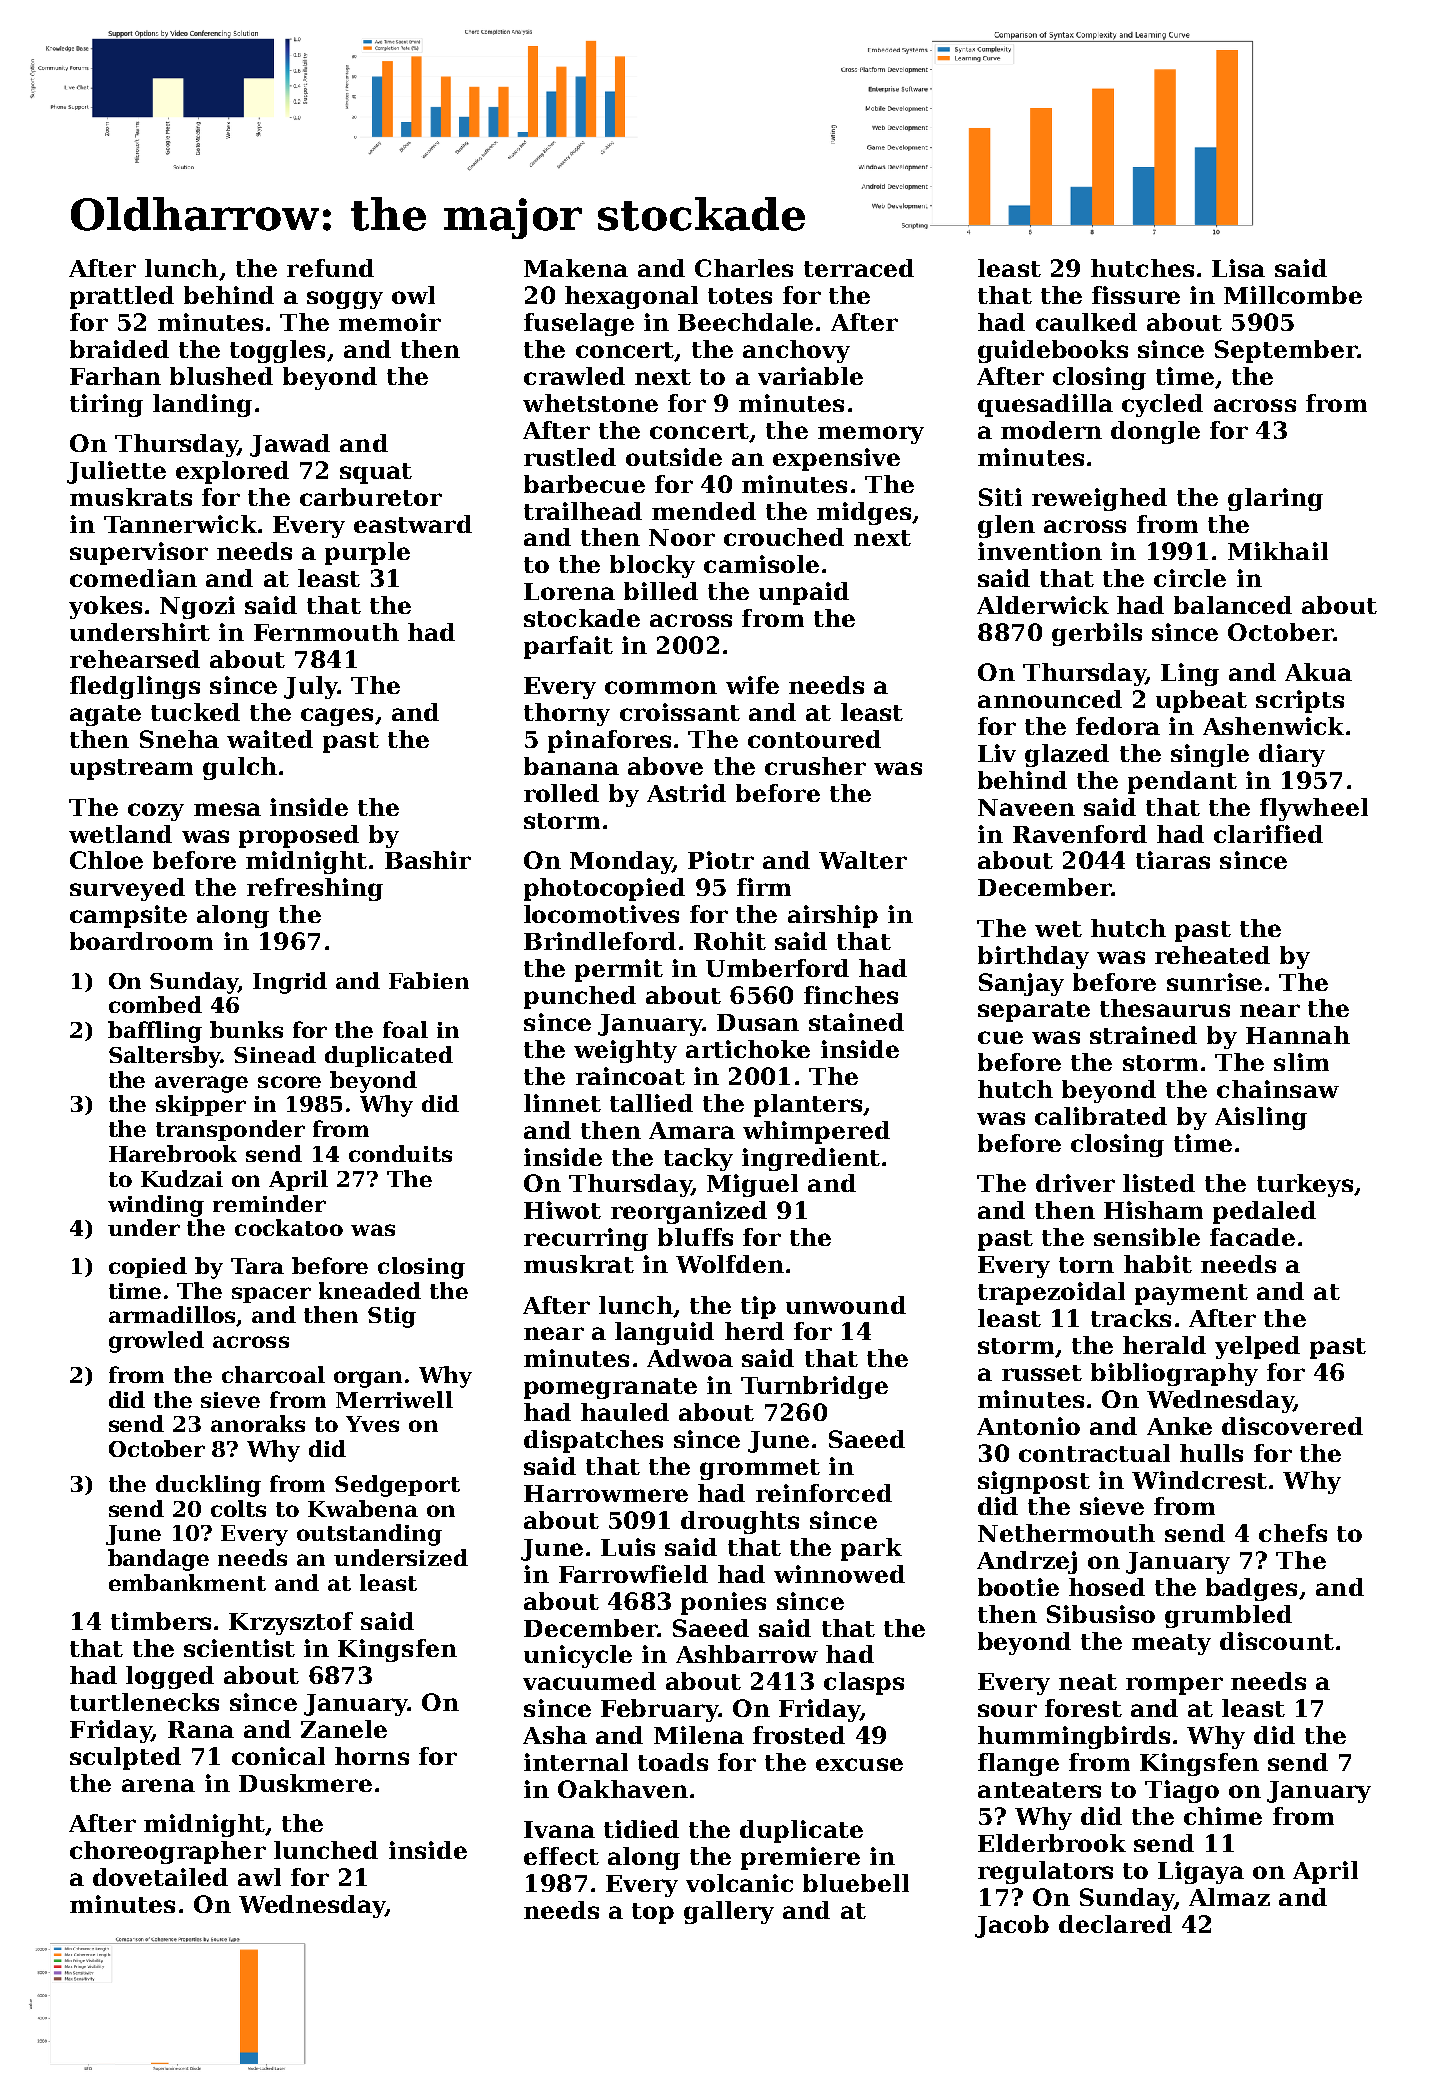 The image size is (1450, 2100). What do you see at coordinates (1305, 1185) in the image?
I see `turkeys` at bounding box center [1305, 1185].
